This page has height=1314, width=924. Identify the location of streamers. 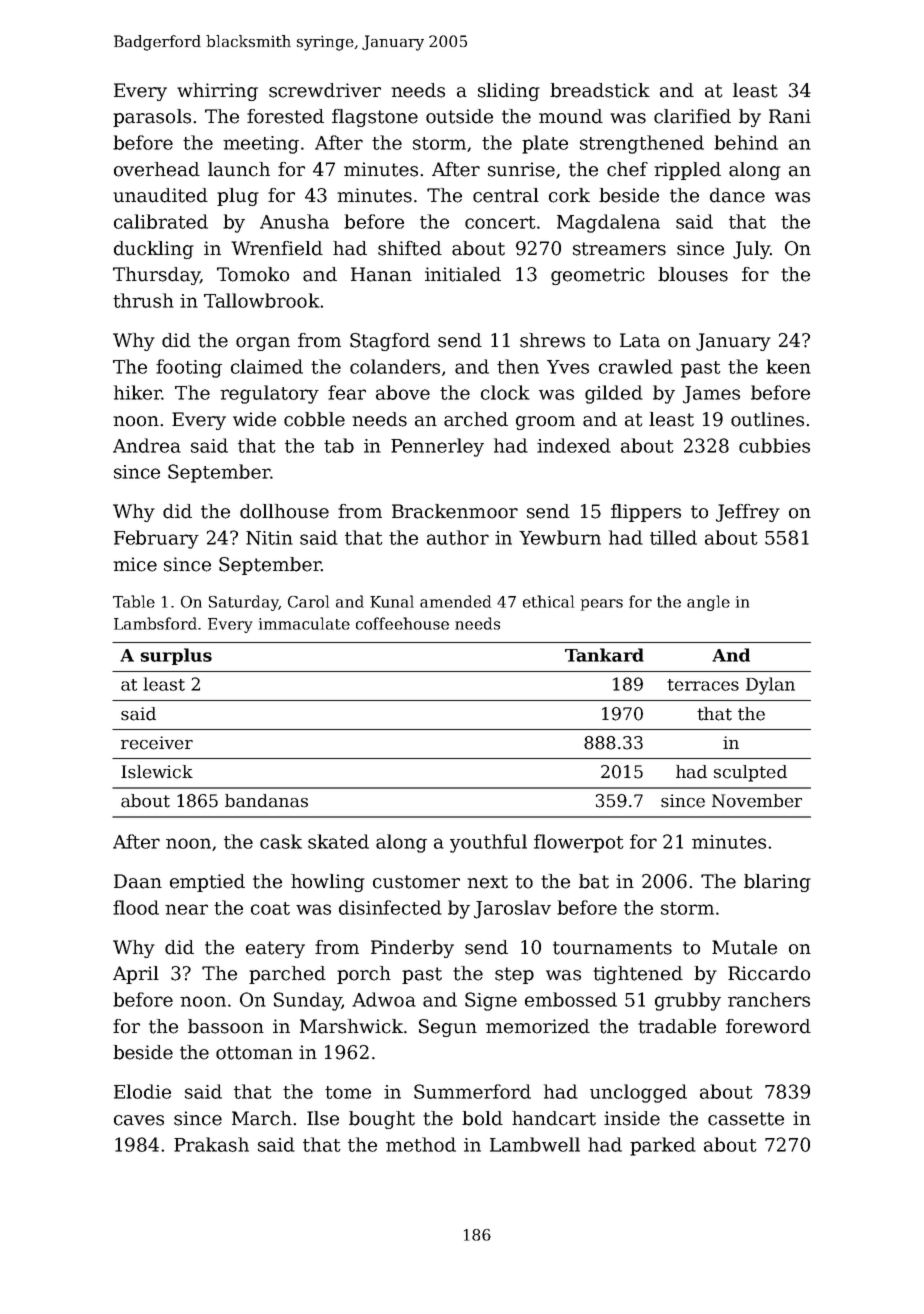
(619, 249).
